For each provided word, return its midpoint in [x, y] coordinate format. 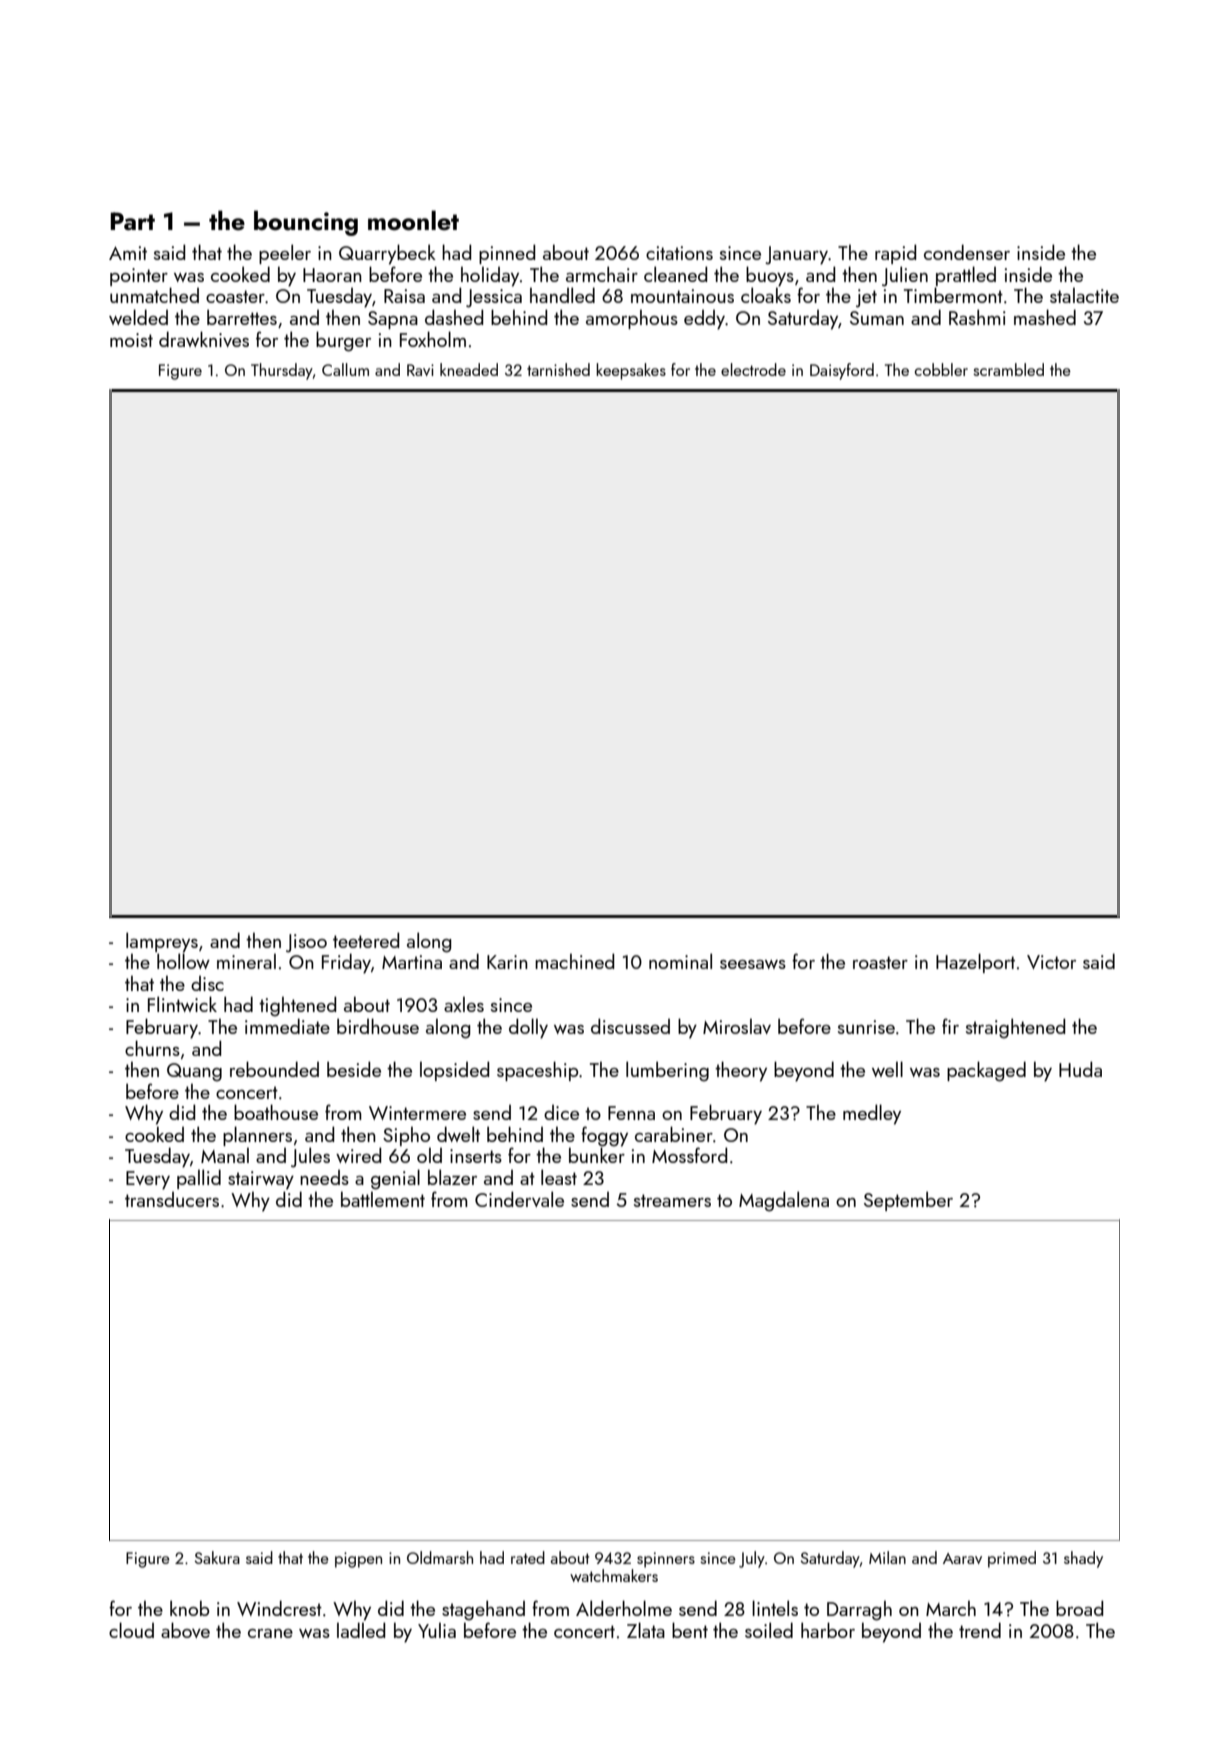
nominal [680, 961]
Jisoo [306, 943]
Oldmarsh [440, 1557]
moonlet [413, 220]
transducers [172, 1199]
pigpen [358, 1560]
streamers [672, 1200]
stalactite [1084, 295]
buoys [770, 276]
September [908, 1201]
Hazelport [975, 963]
